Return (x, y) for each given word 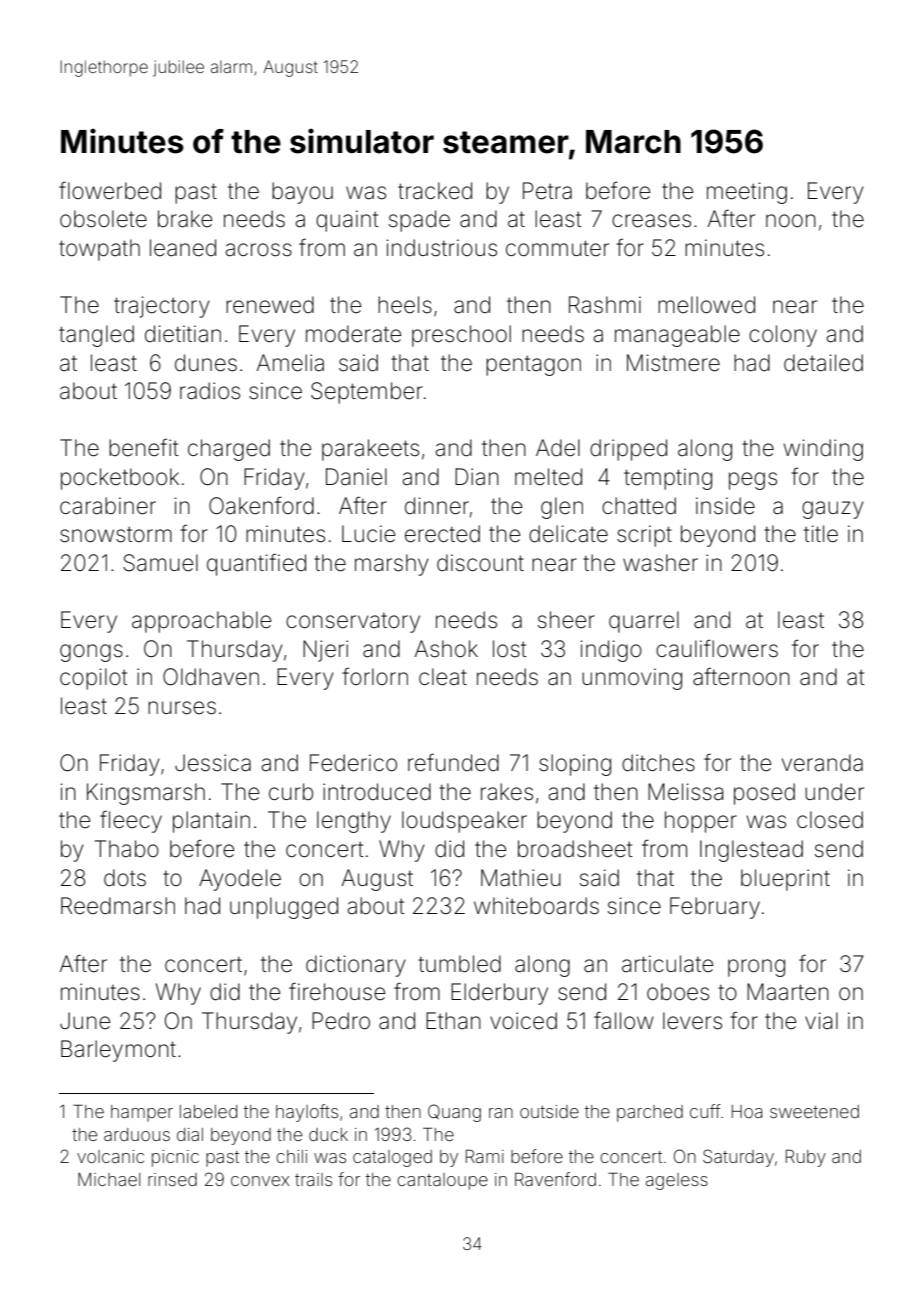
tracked (435, 191)
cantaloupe (442, 1181)
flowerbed (110, 190)
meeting (747, 193)
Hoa (747, 1111)
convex (260, 1181)
